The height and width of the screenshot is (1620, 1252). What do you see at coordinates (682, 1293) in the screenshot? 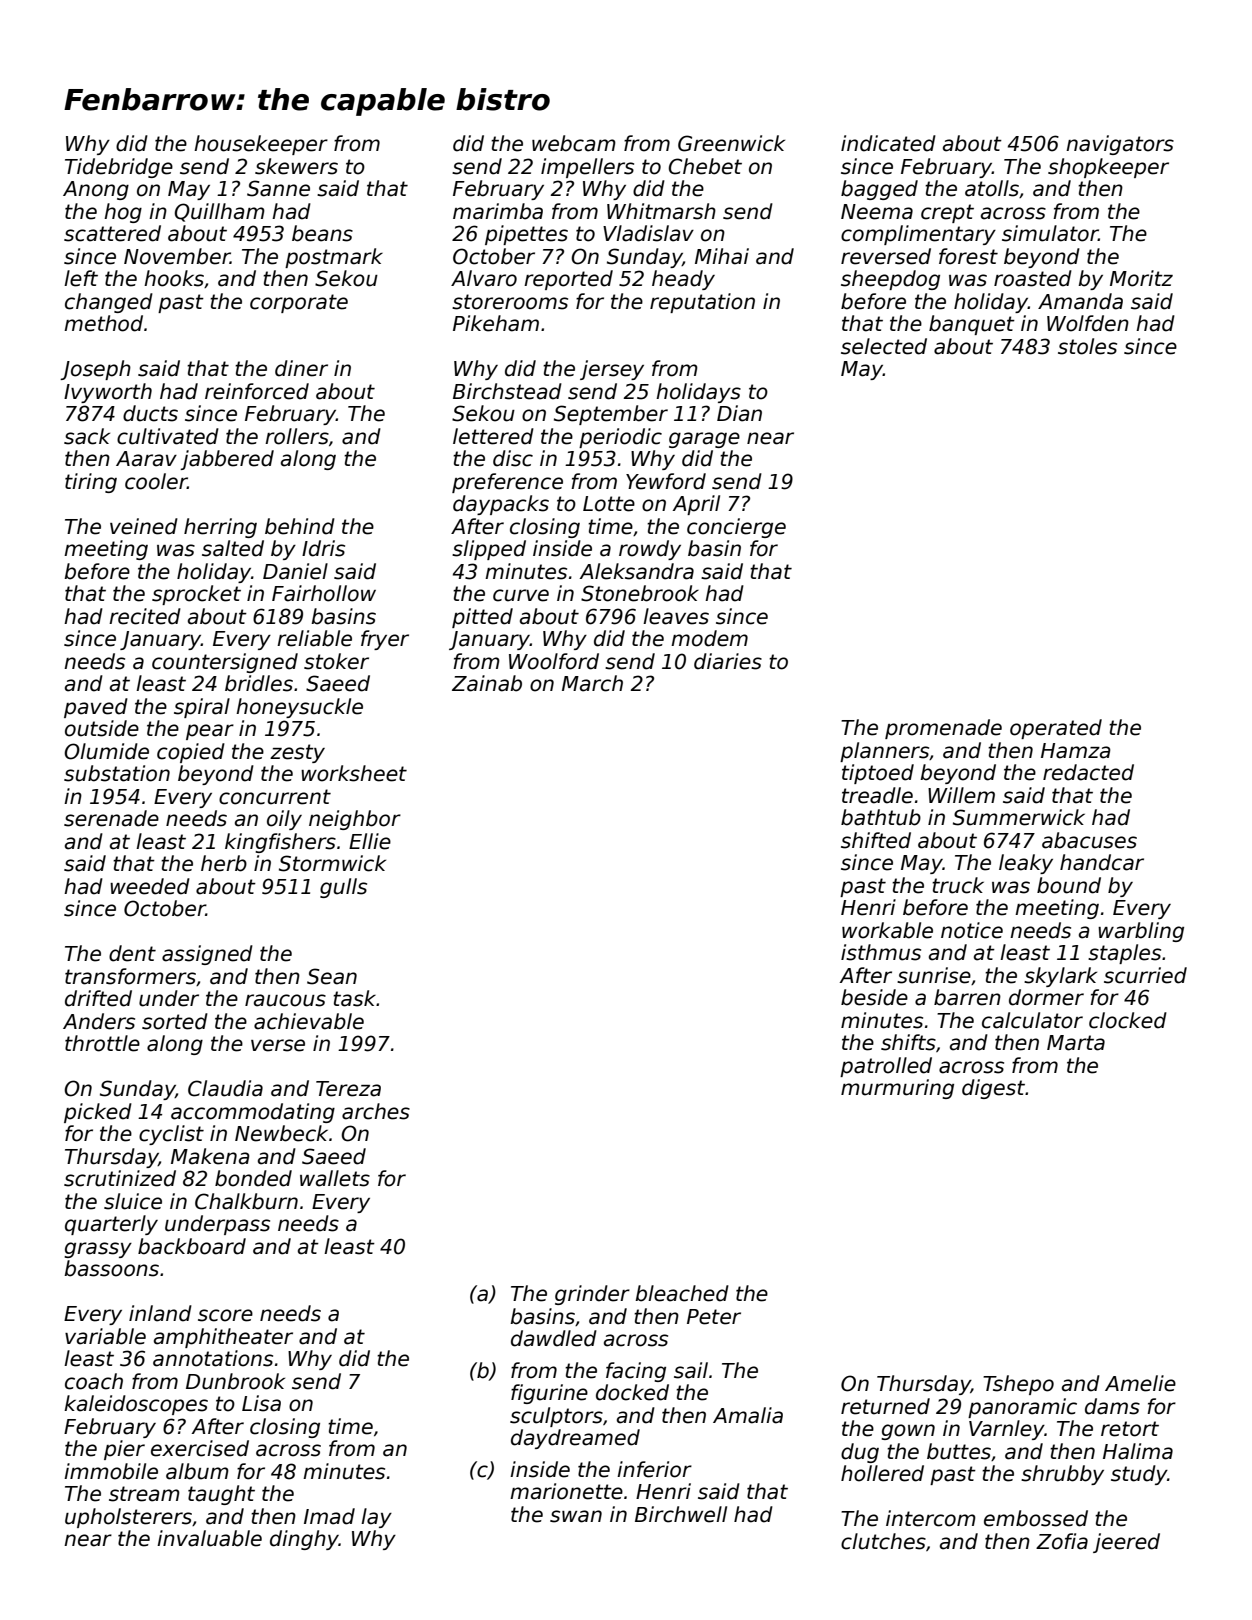
I see `bleached` at bounding box center [682, 1293].
